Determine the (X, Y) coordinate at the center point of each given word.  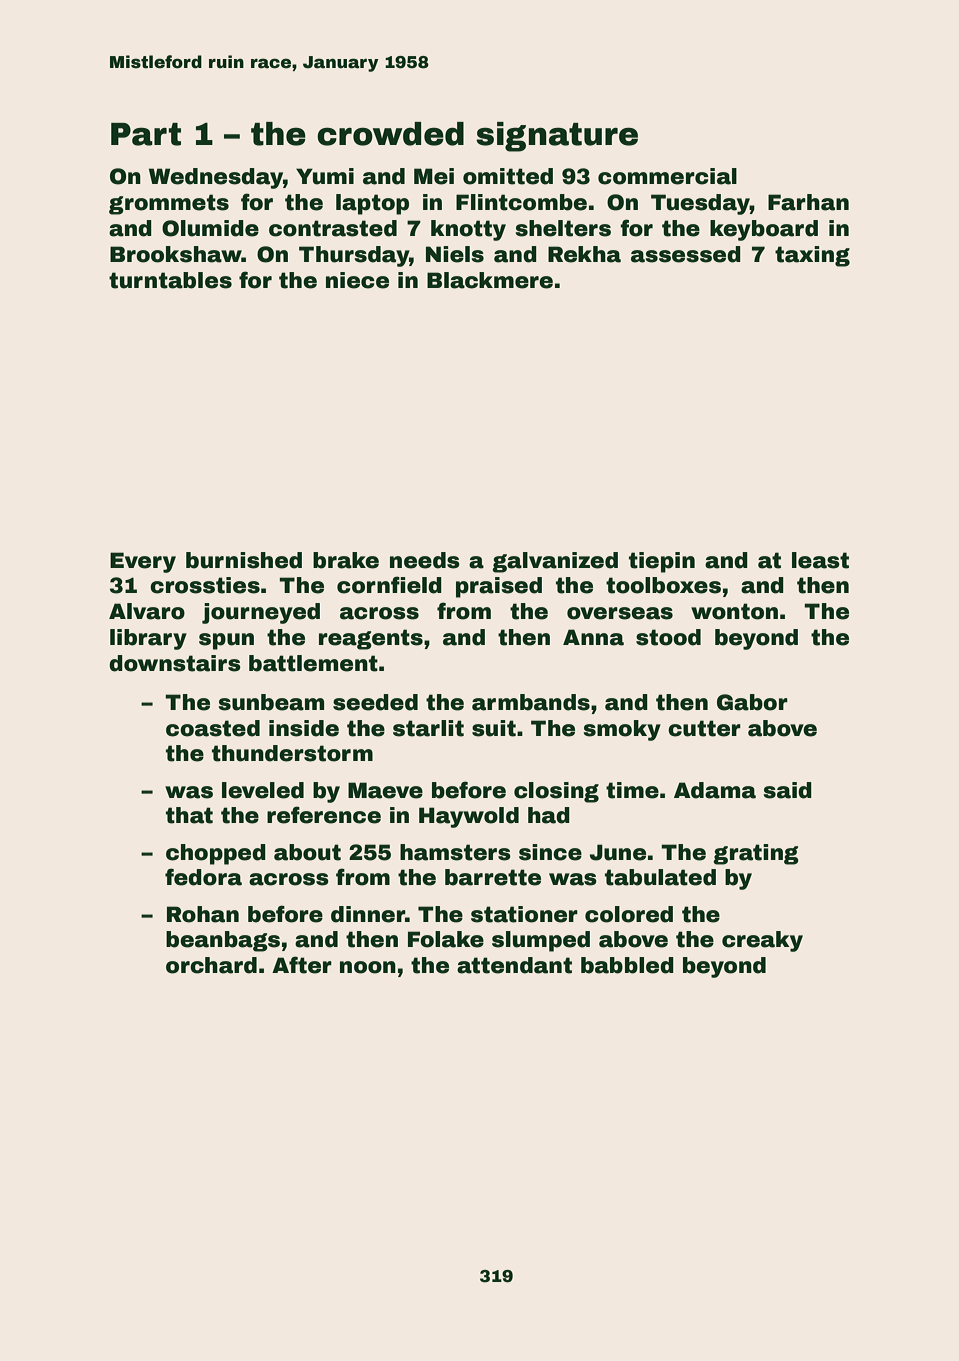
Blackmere (490, 280)
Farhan (808, 202)
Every (143, 562)
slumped (541, 941)
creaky (762, 941)
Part (146, 134)
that (189, 815)
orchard (211, 965)
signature (557, 137)
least (820, 560)
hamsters (455, 852)
